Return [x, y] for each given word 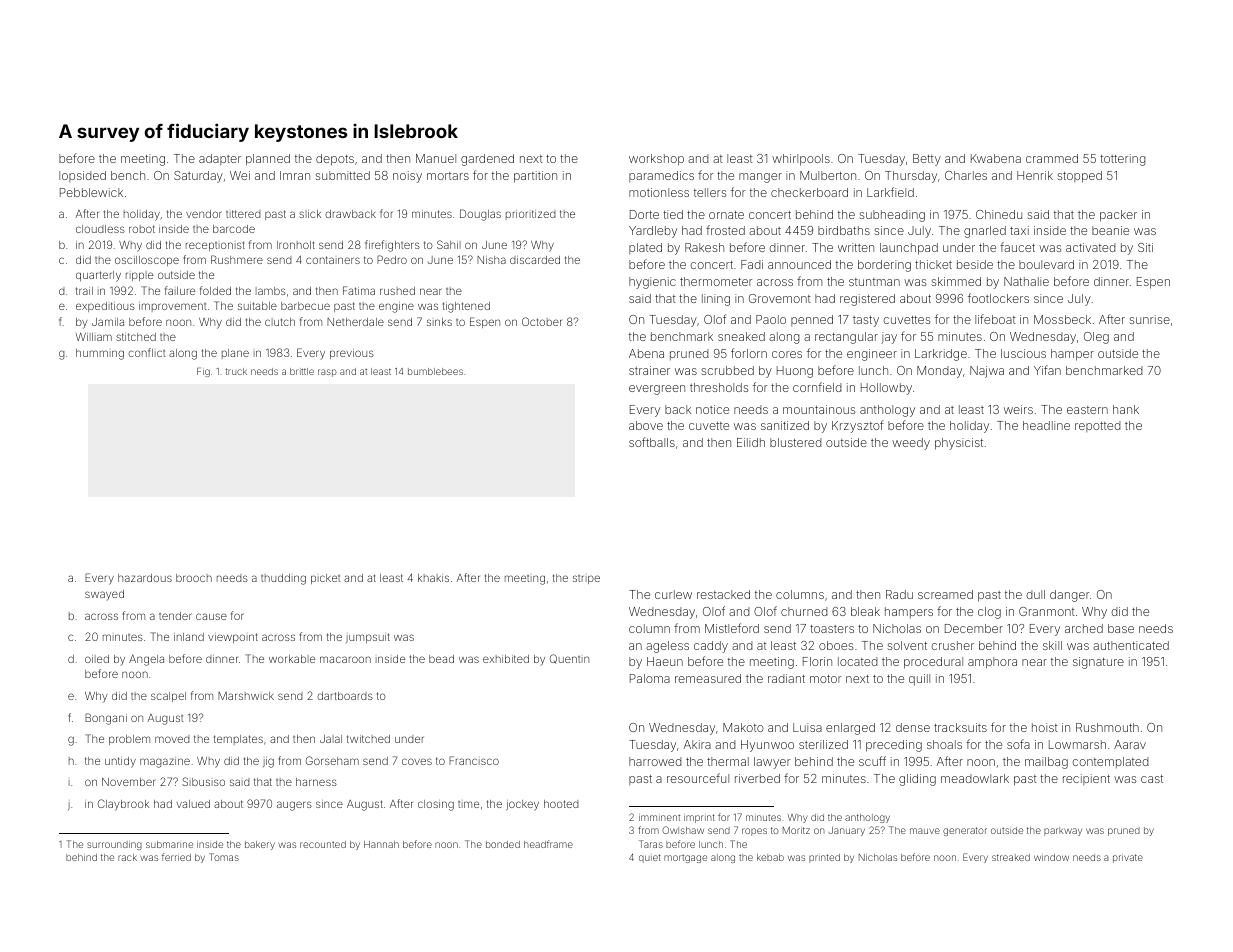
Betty [927, 160]
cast [1152, 779]
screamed [945, 594]
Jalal [331, 739]
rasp [327, 373]
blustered [796, 442]
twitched [368, 739]
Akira [697, 744]
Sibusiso [203, 781]
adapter [220, 159]
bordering [884, 266]
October [542, 321]
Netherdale [355, 322]
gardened [487, 160]
